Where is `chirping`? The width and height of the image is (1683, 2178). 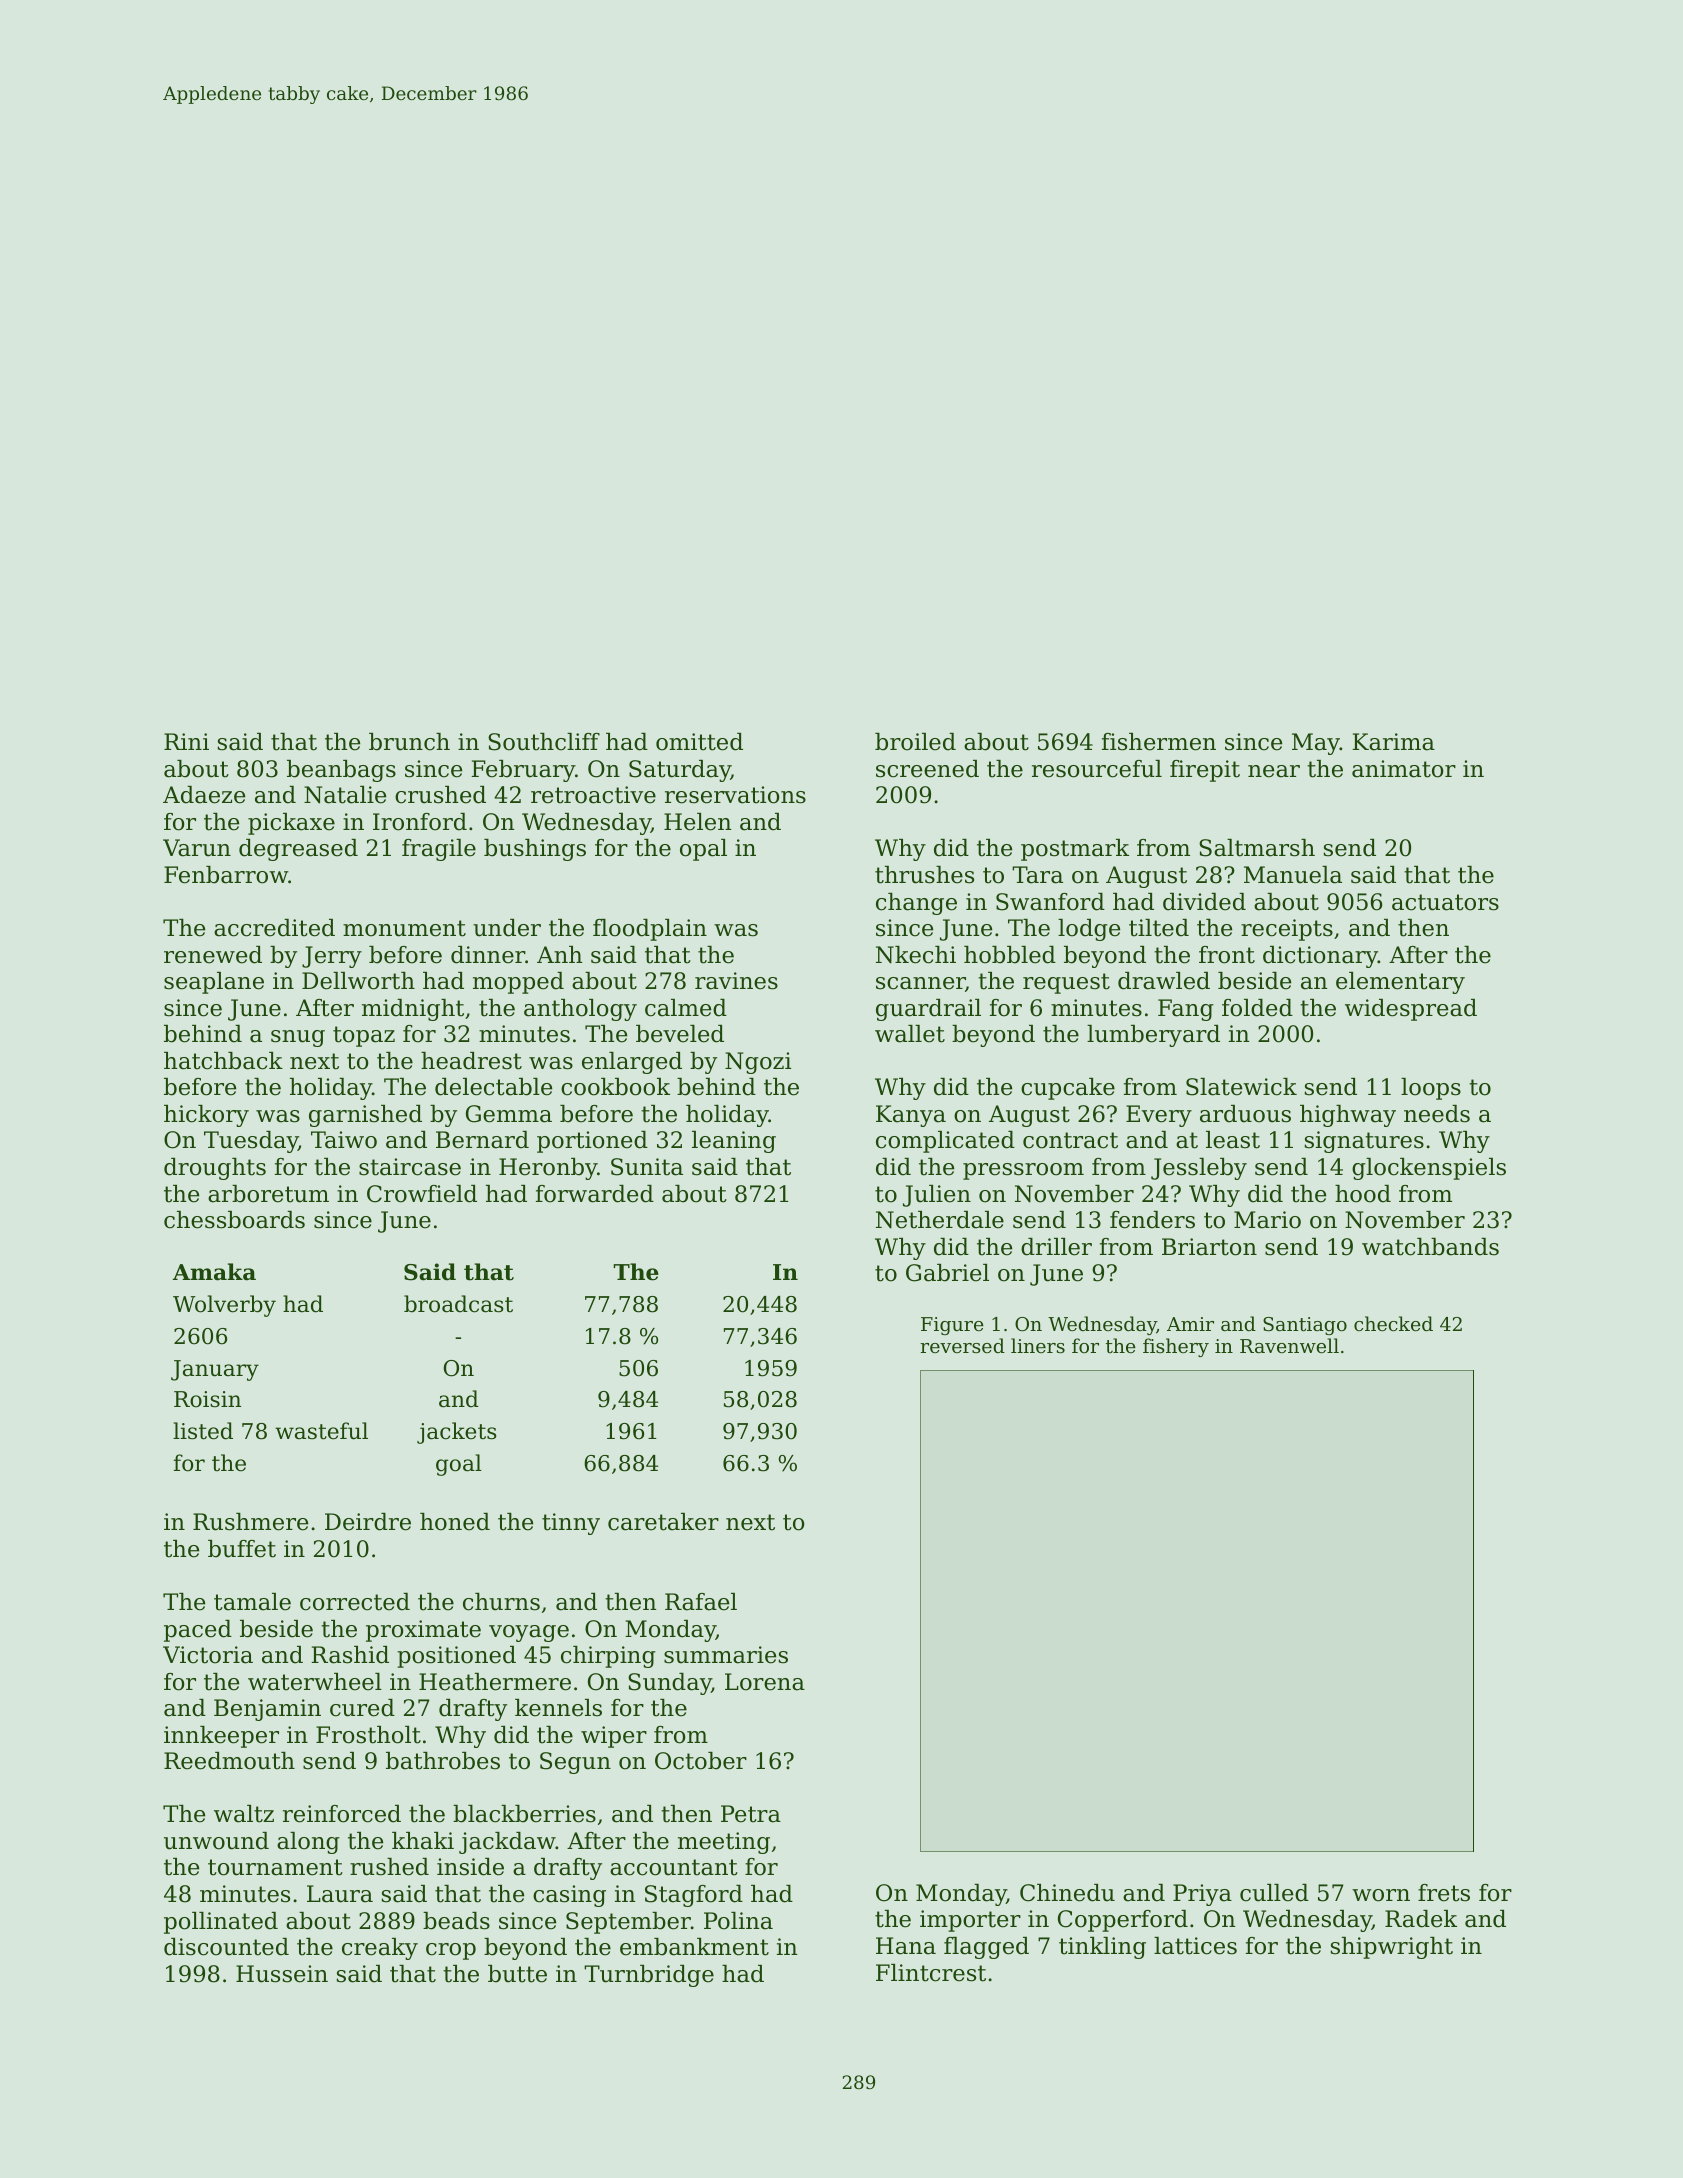 chirping is located at coordinates (608, 1657).
